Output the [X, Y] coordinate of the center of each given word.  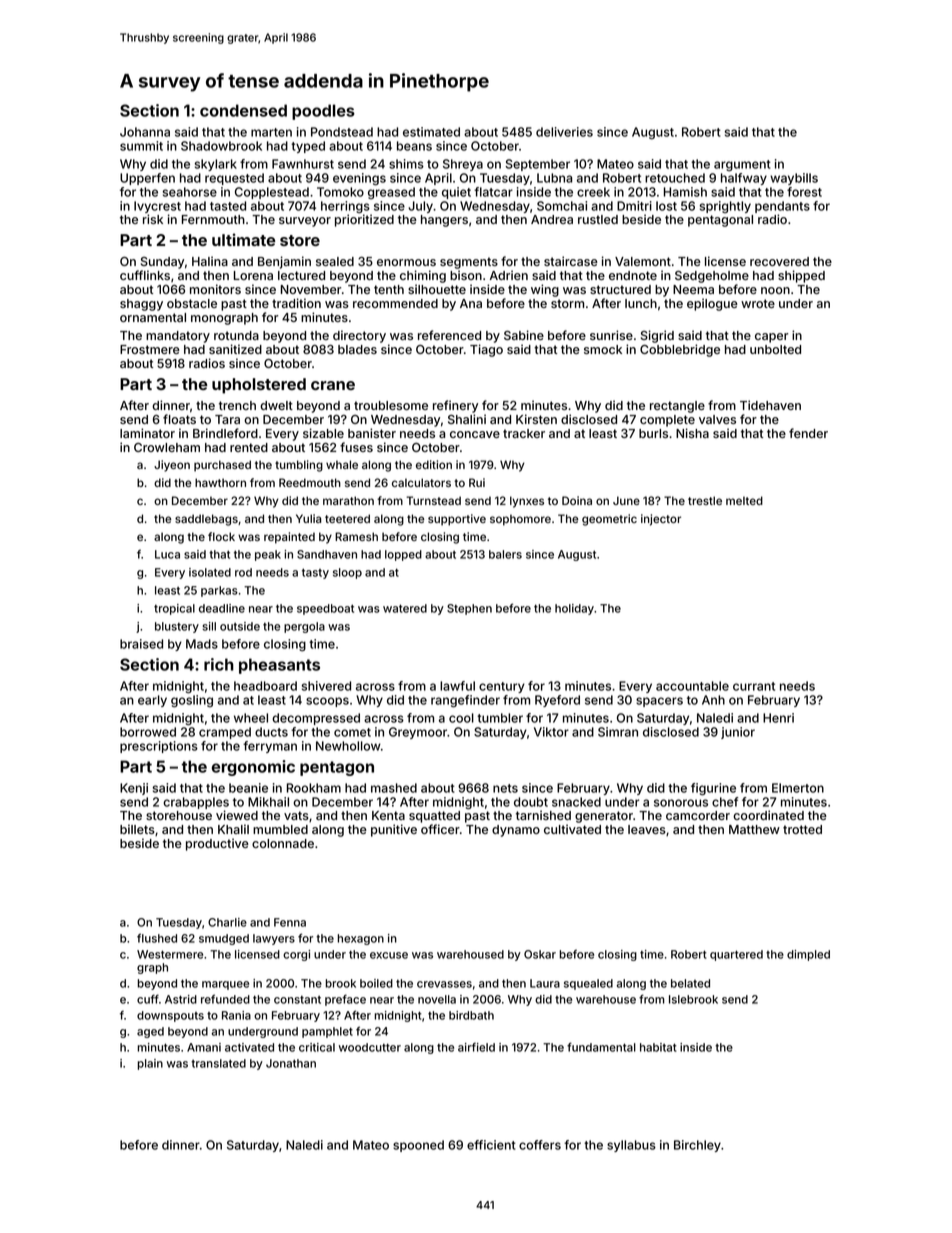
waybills [794, 179]
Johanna [145, 132]
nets [505, 788]
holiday [574, 609]
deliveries [564, 132]
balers [505, 554]
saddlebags [206, 520]
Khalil [233, 829]
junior [738, 733]
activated [249, 1047]
